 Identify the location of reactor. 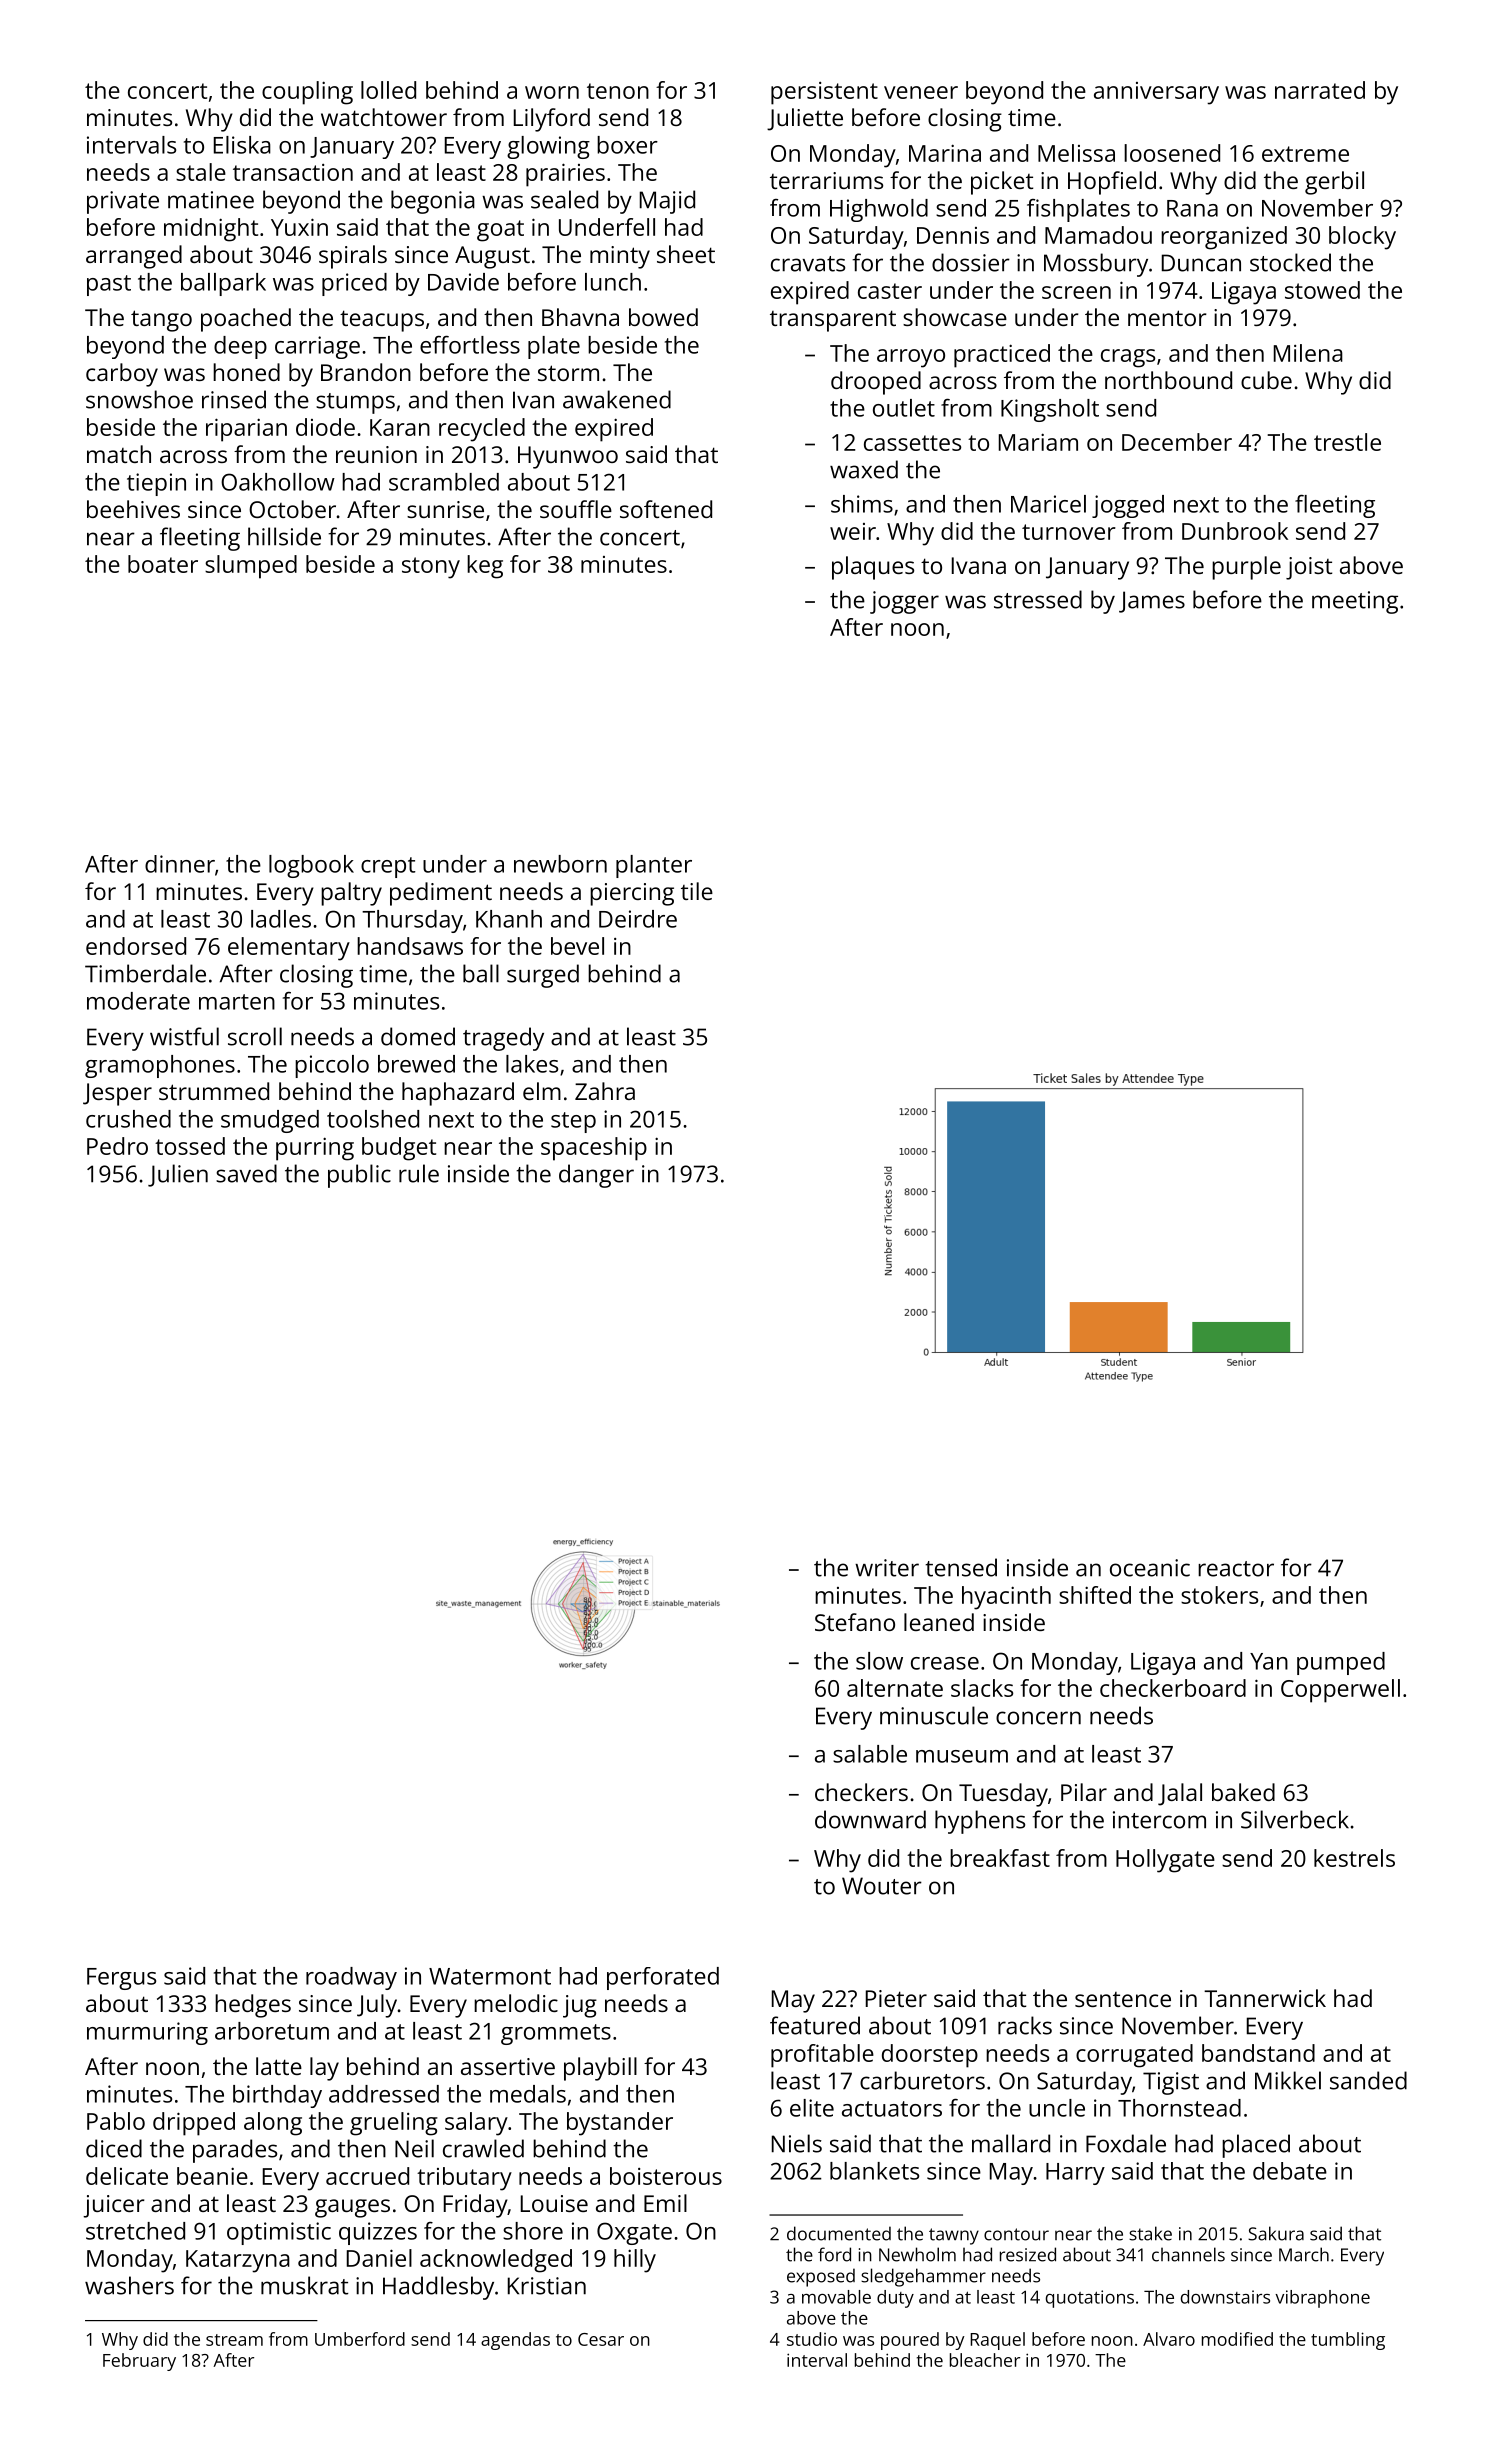
(1236, 1569).
